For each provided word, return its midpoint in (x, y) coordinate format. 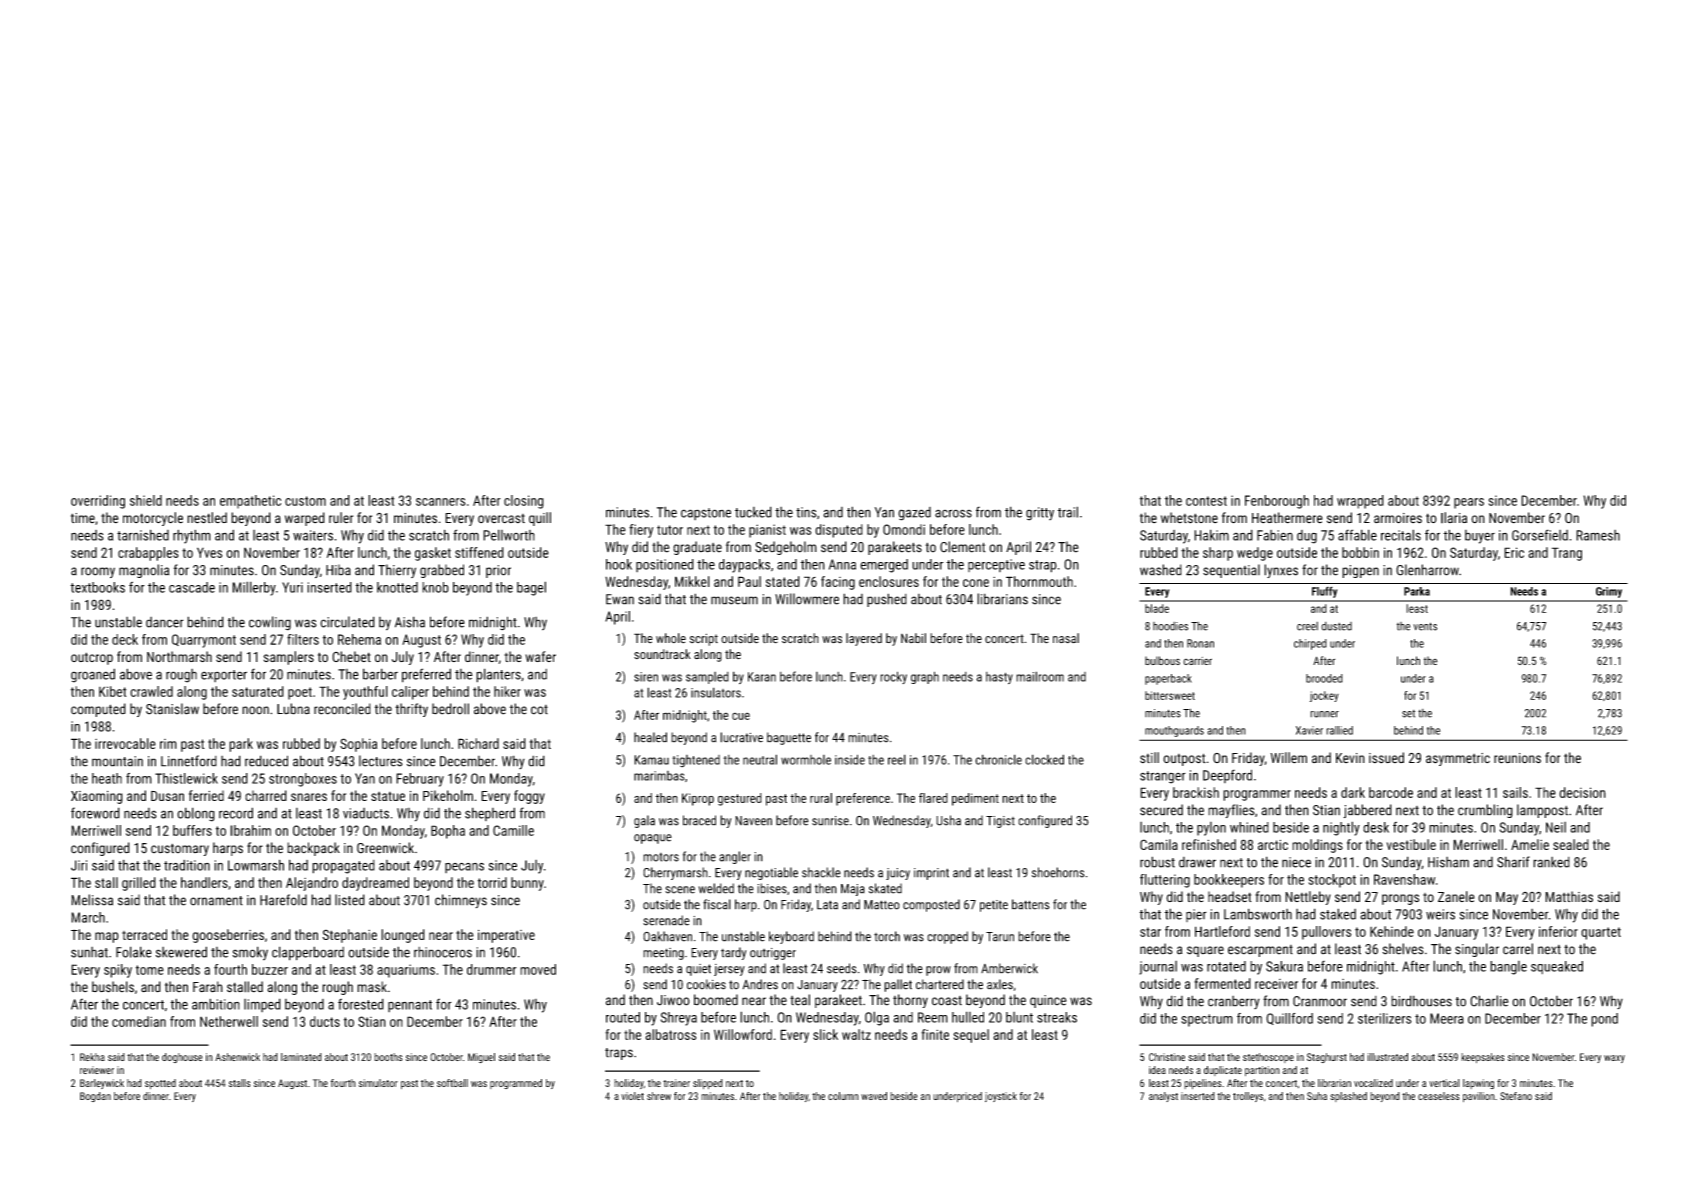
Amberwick (1009, 968)
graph (925, 677)
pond (1604, 1020)
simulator (378, 1083)
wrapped (1360, 502)
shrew (659, 1096)
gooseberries (228, 936)
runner (1324, 714)
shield (146, 500)
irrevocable (125, 743)
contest (1206, 501)
